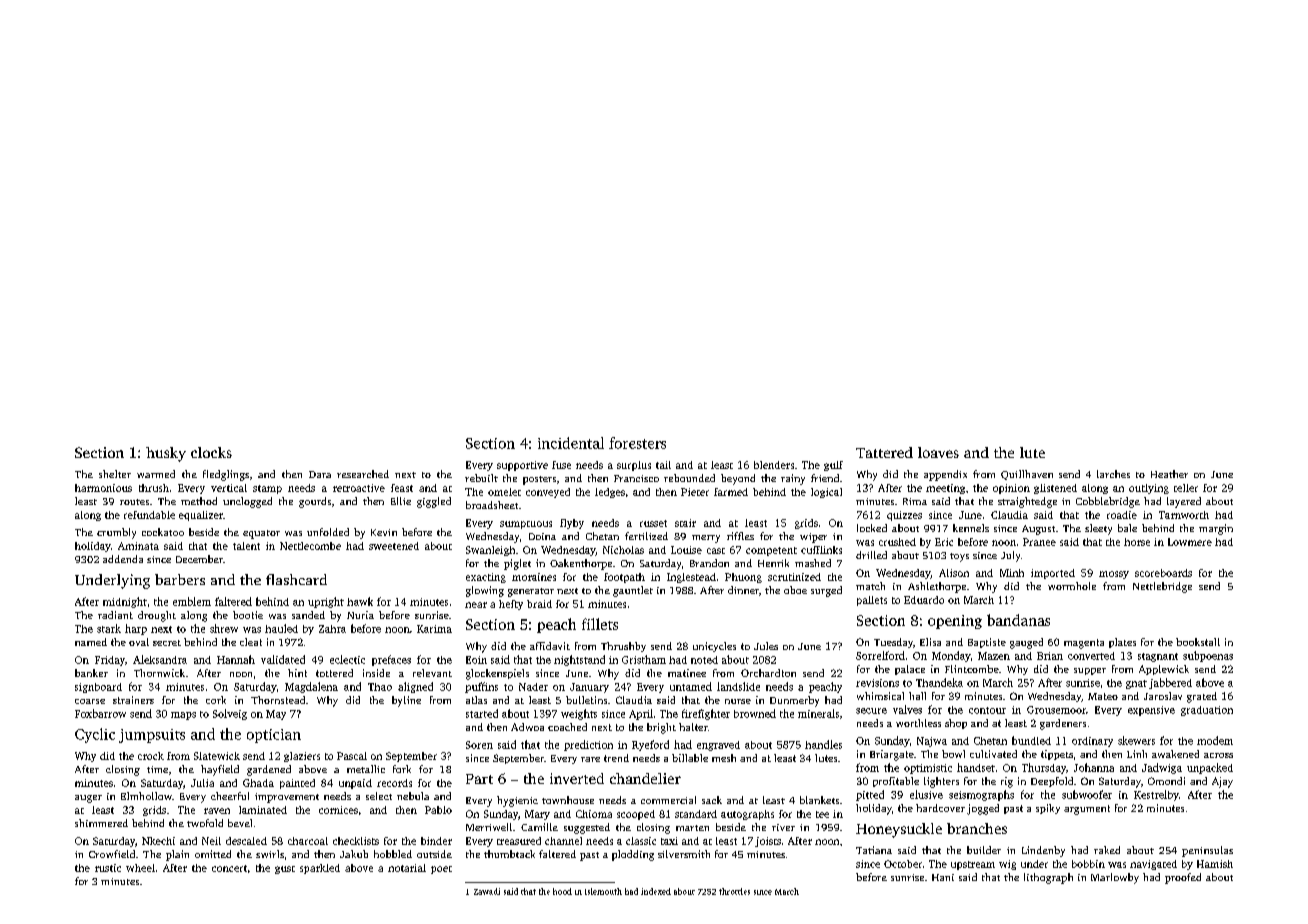  What do you see at coordinates (689, 478) in the image?
I see `rebounded` at bounding box center [689, 478].
